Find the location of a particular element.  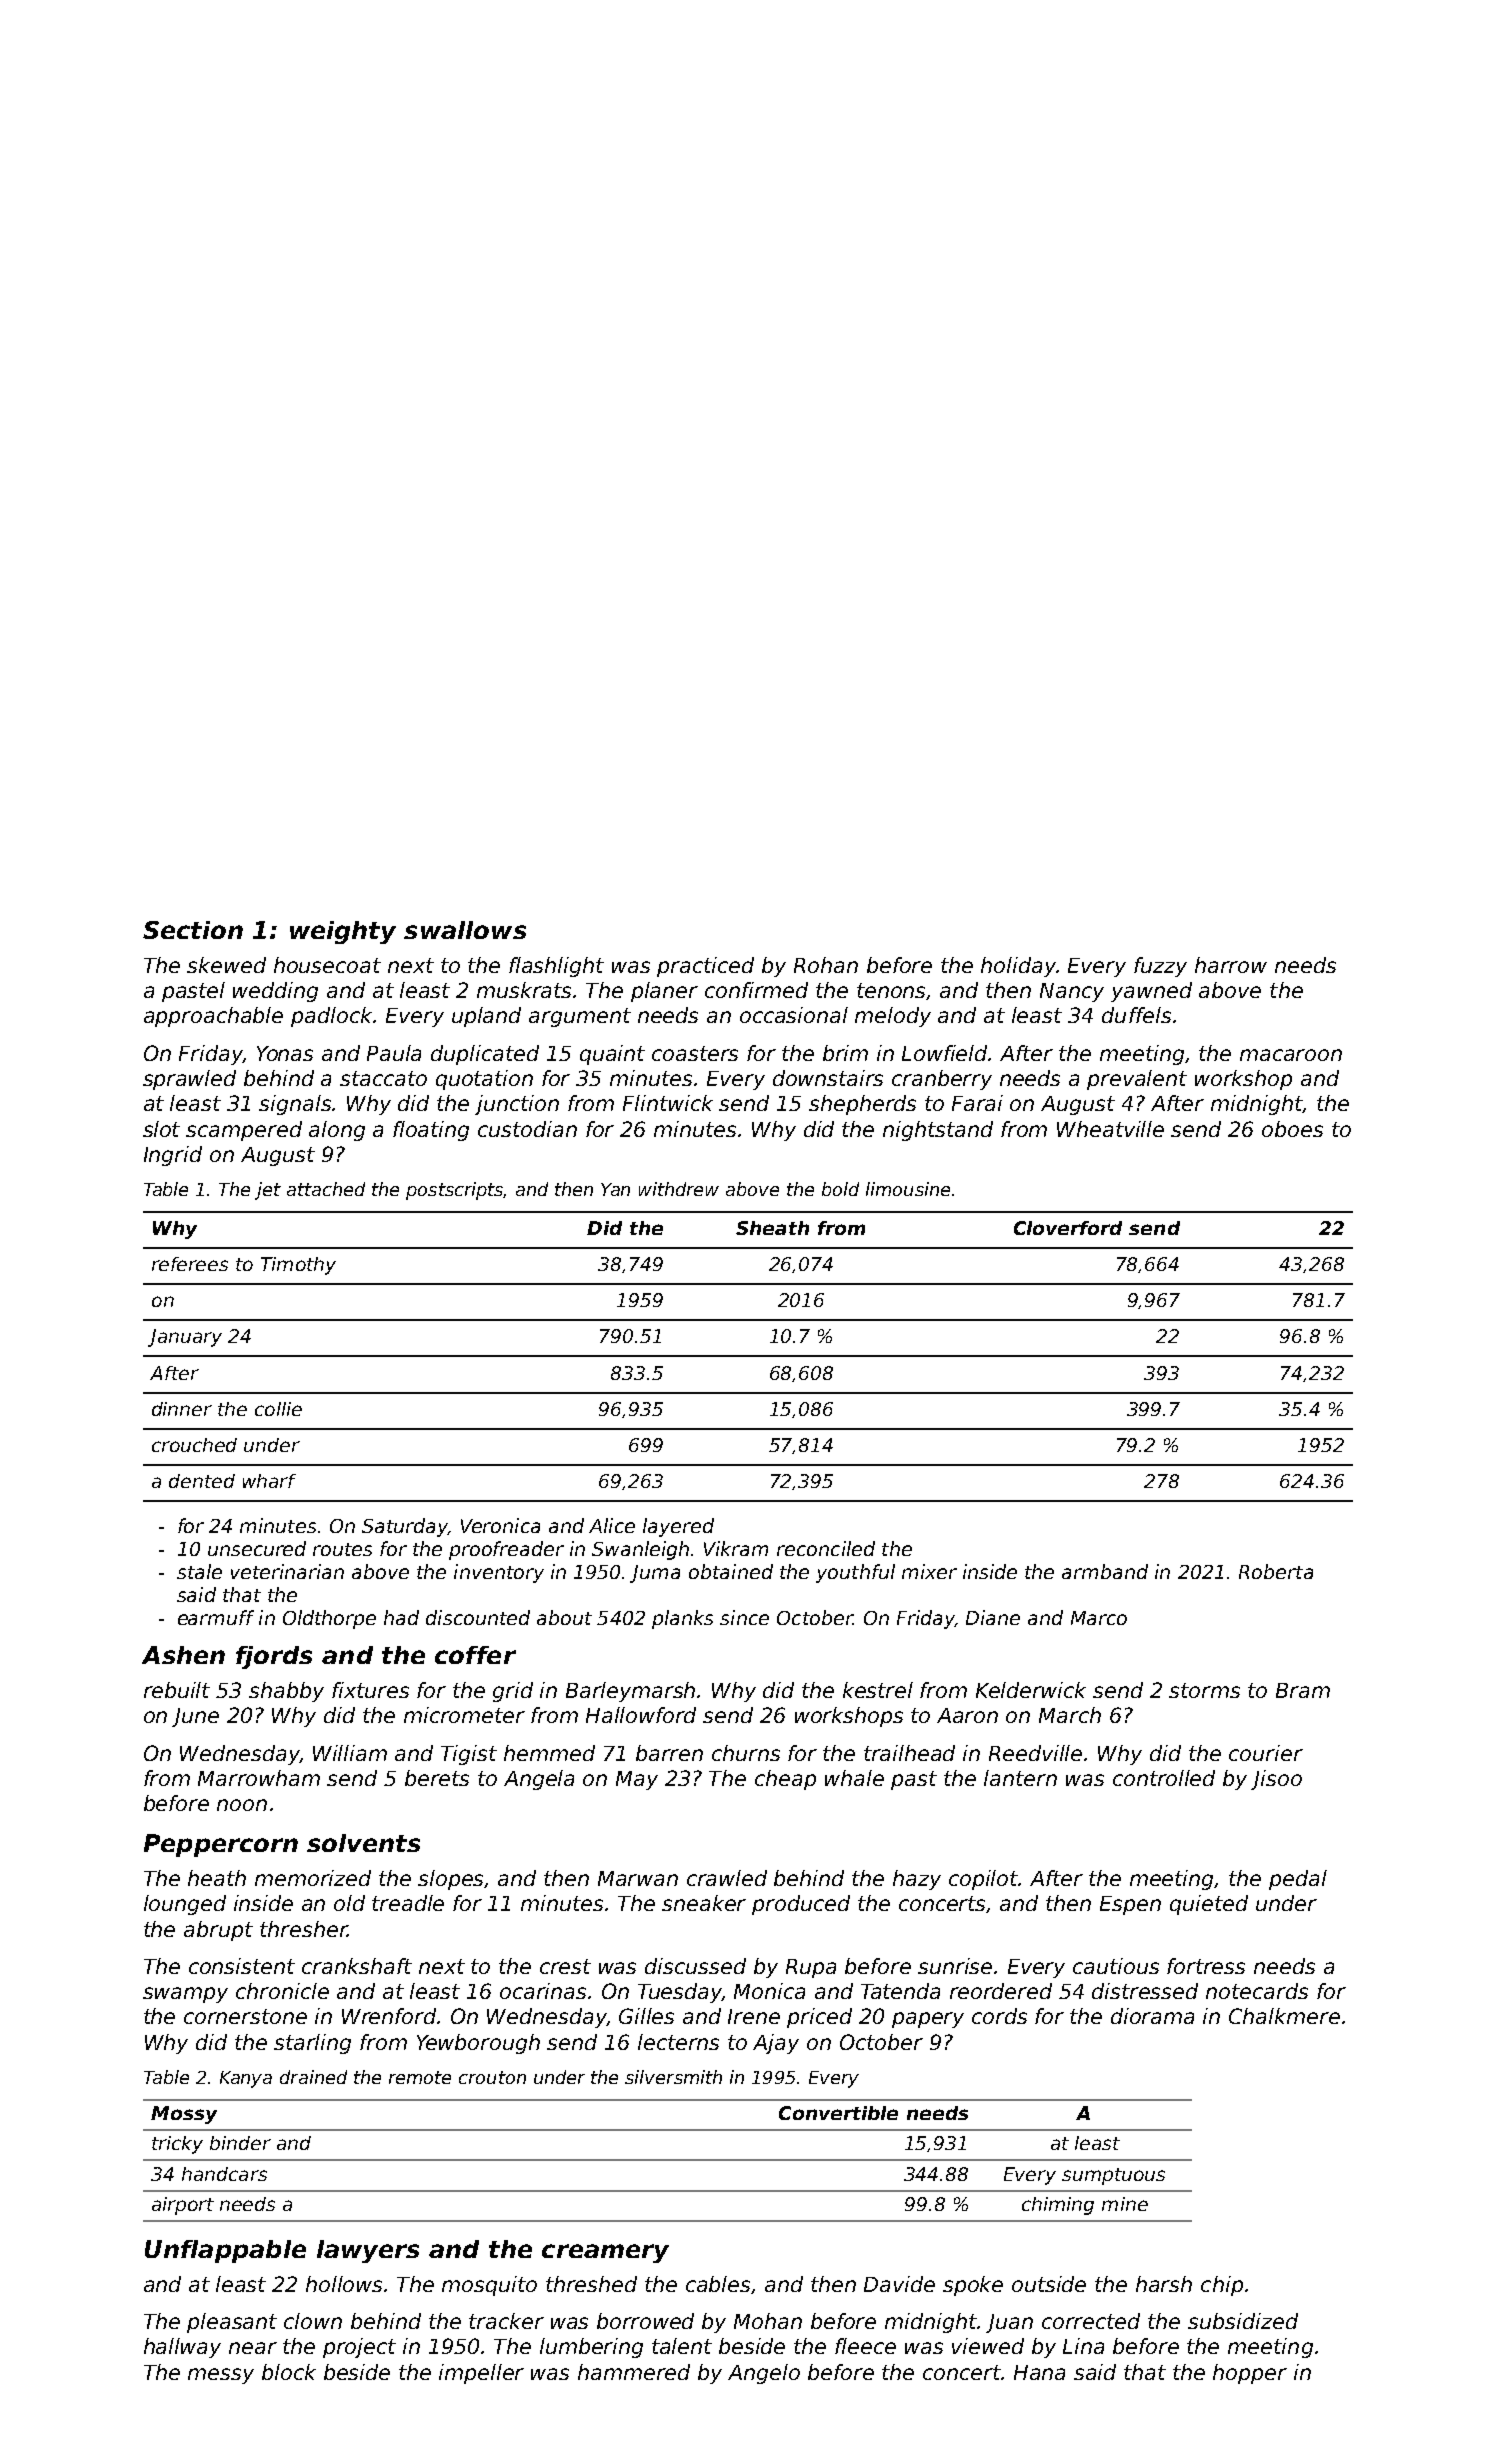

Marrowham is located at coordinates (259, 1778).
